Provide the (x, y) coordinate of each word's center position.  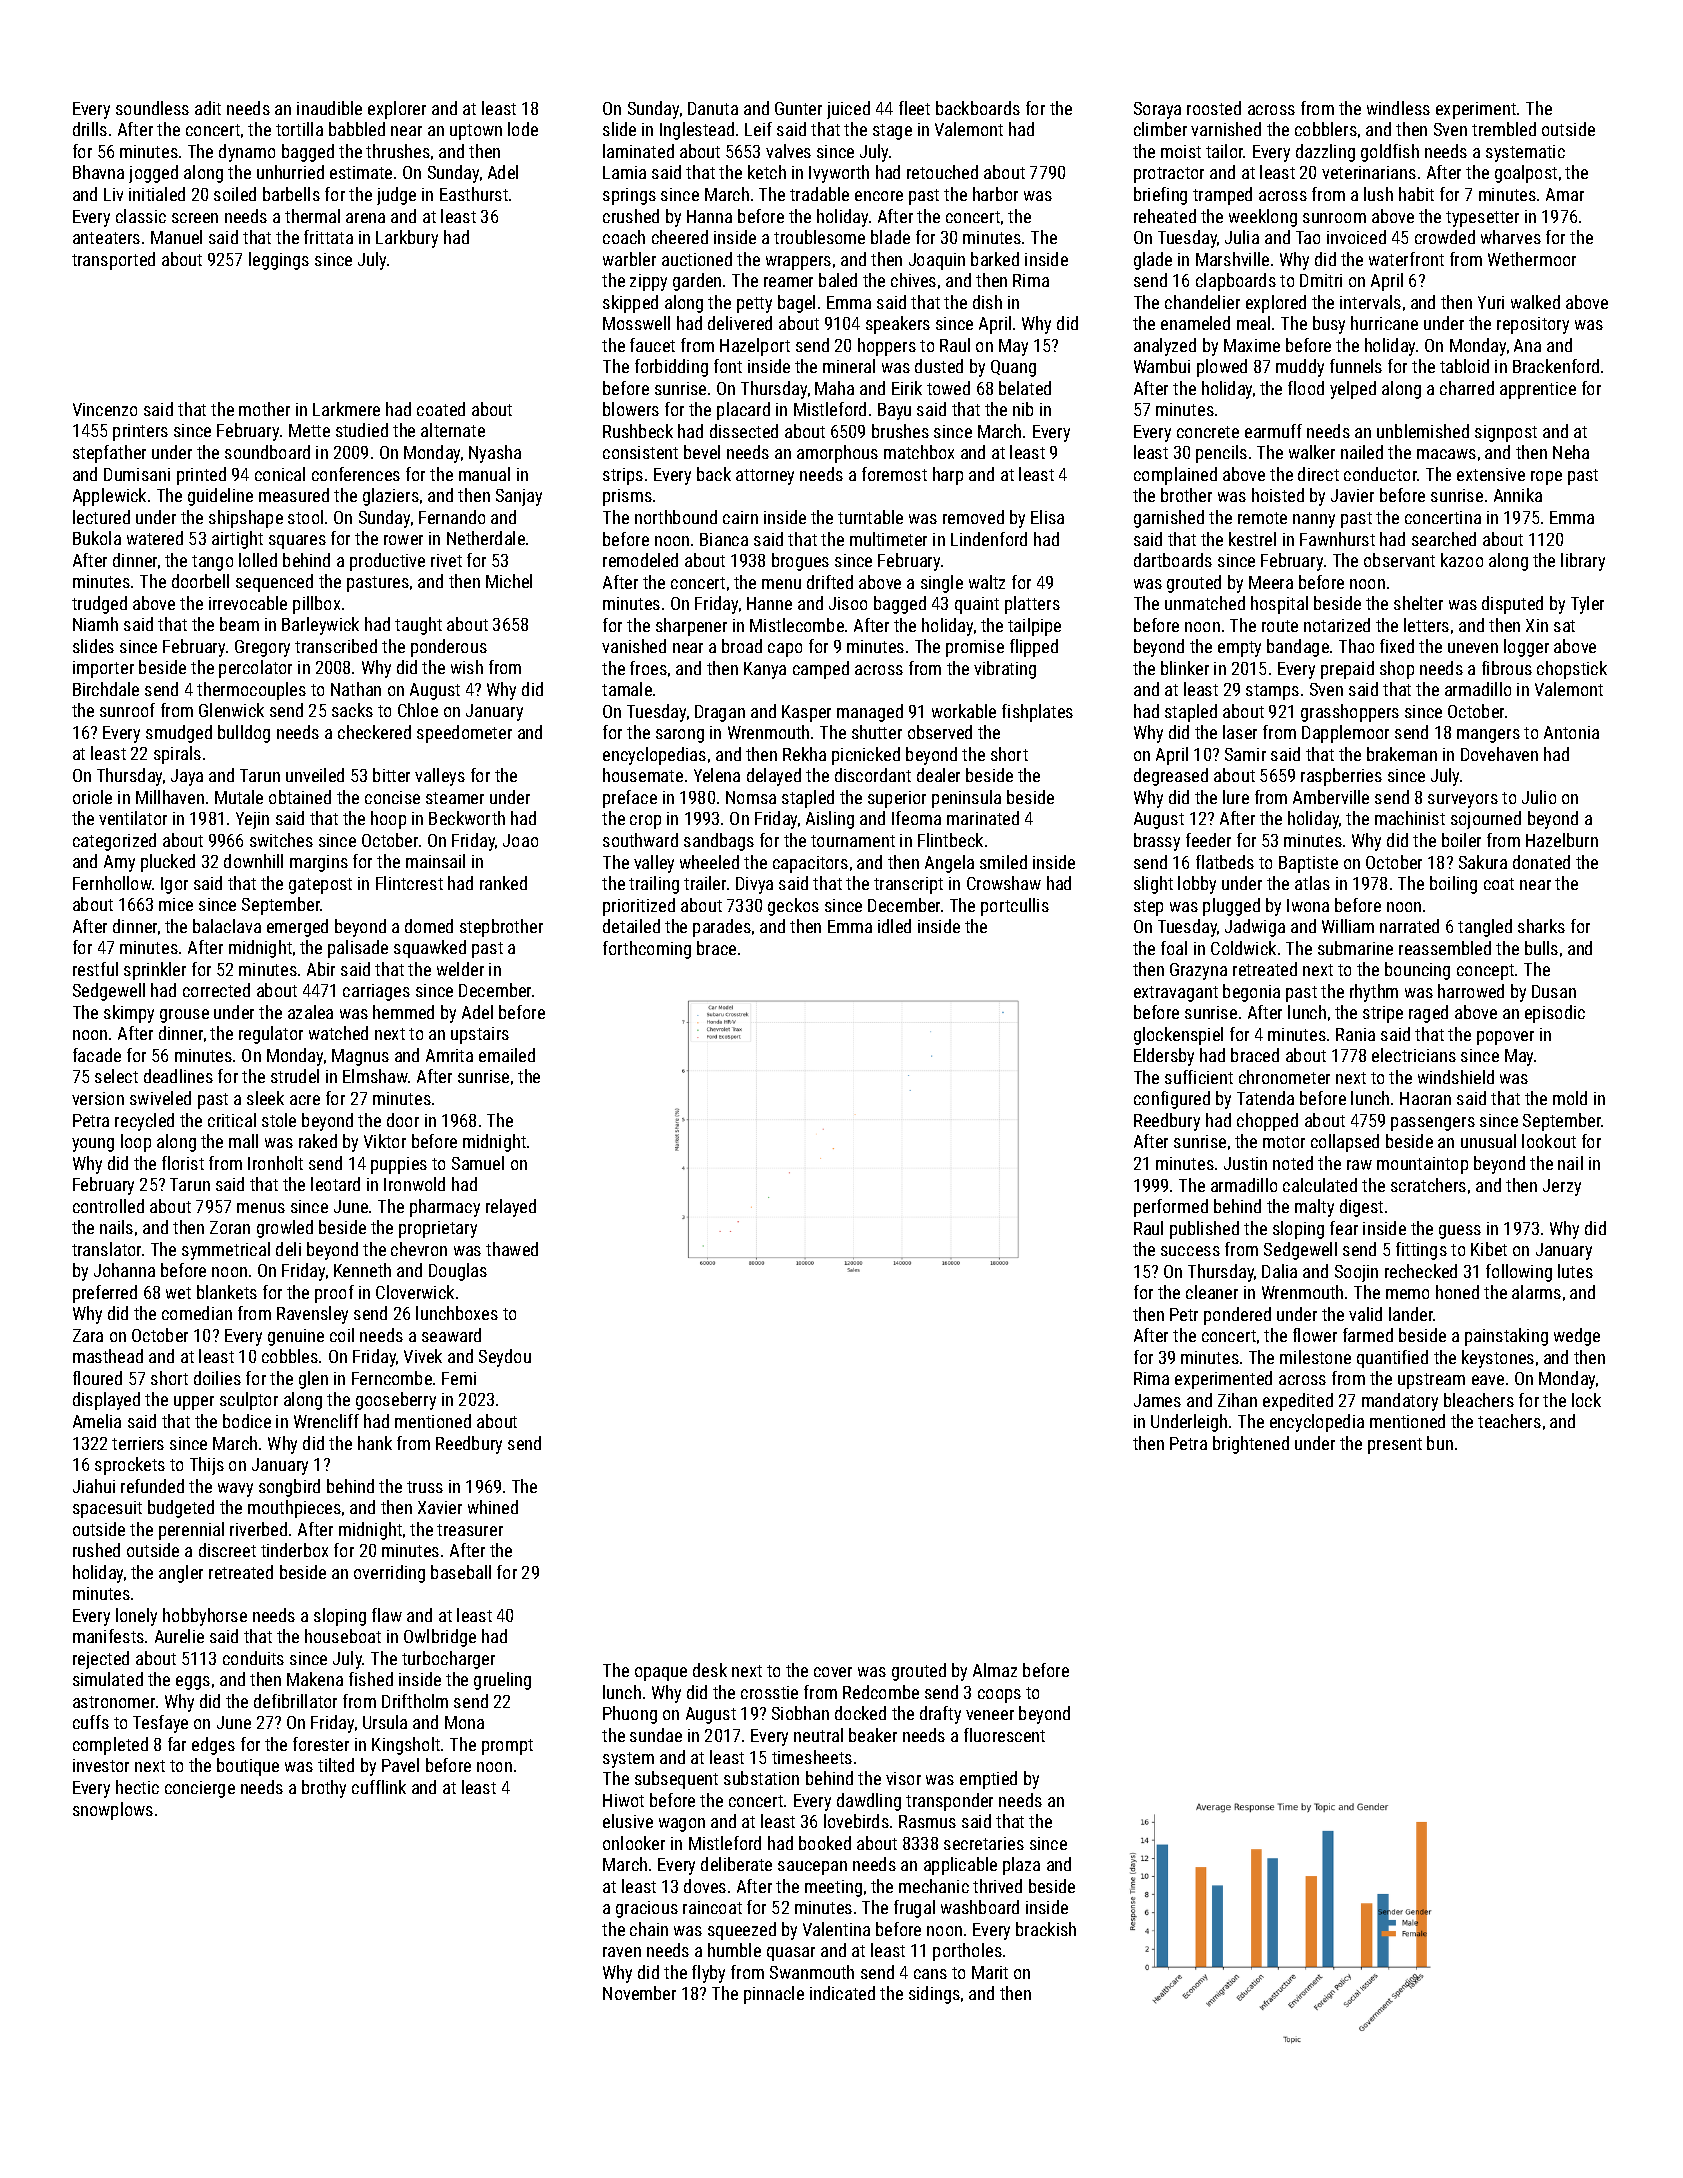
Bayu (894, 411)
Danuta (713, 108)
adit (208, 108)
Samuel (478, 1163)
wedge (1577, 1337)
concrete (1208, 432)
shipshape (246, 519)
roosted (1214, 108)
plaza (1021, 1866)
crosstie (769, 1692)
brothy (324, 1789)
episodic (1555, 1014)
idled (894, 926)
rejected (101, 1660)
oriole (92, 797)
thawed (512, 1249)
